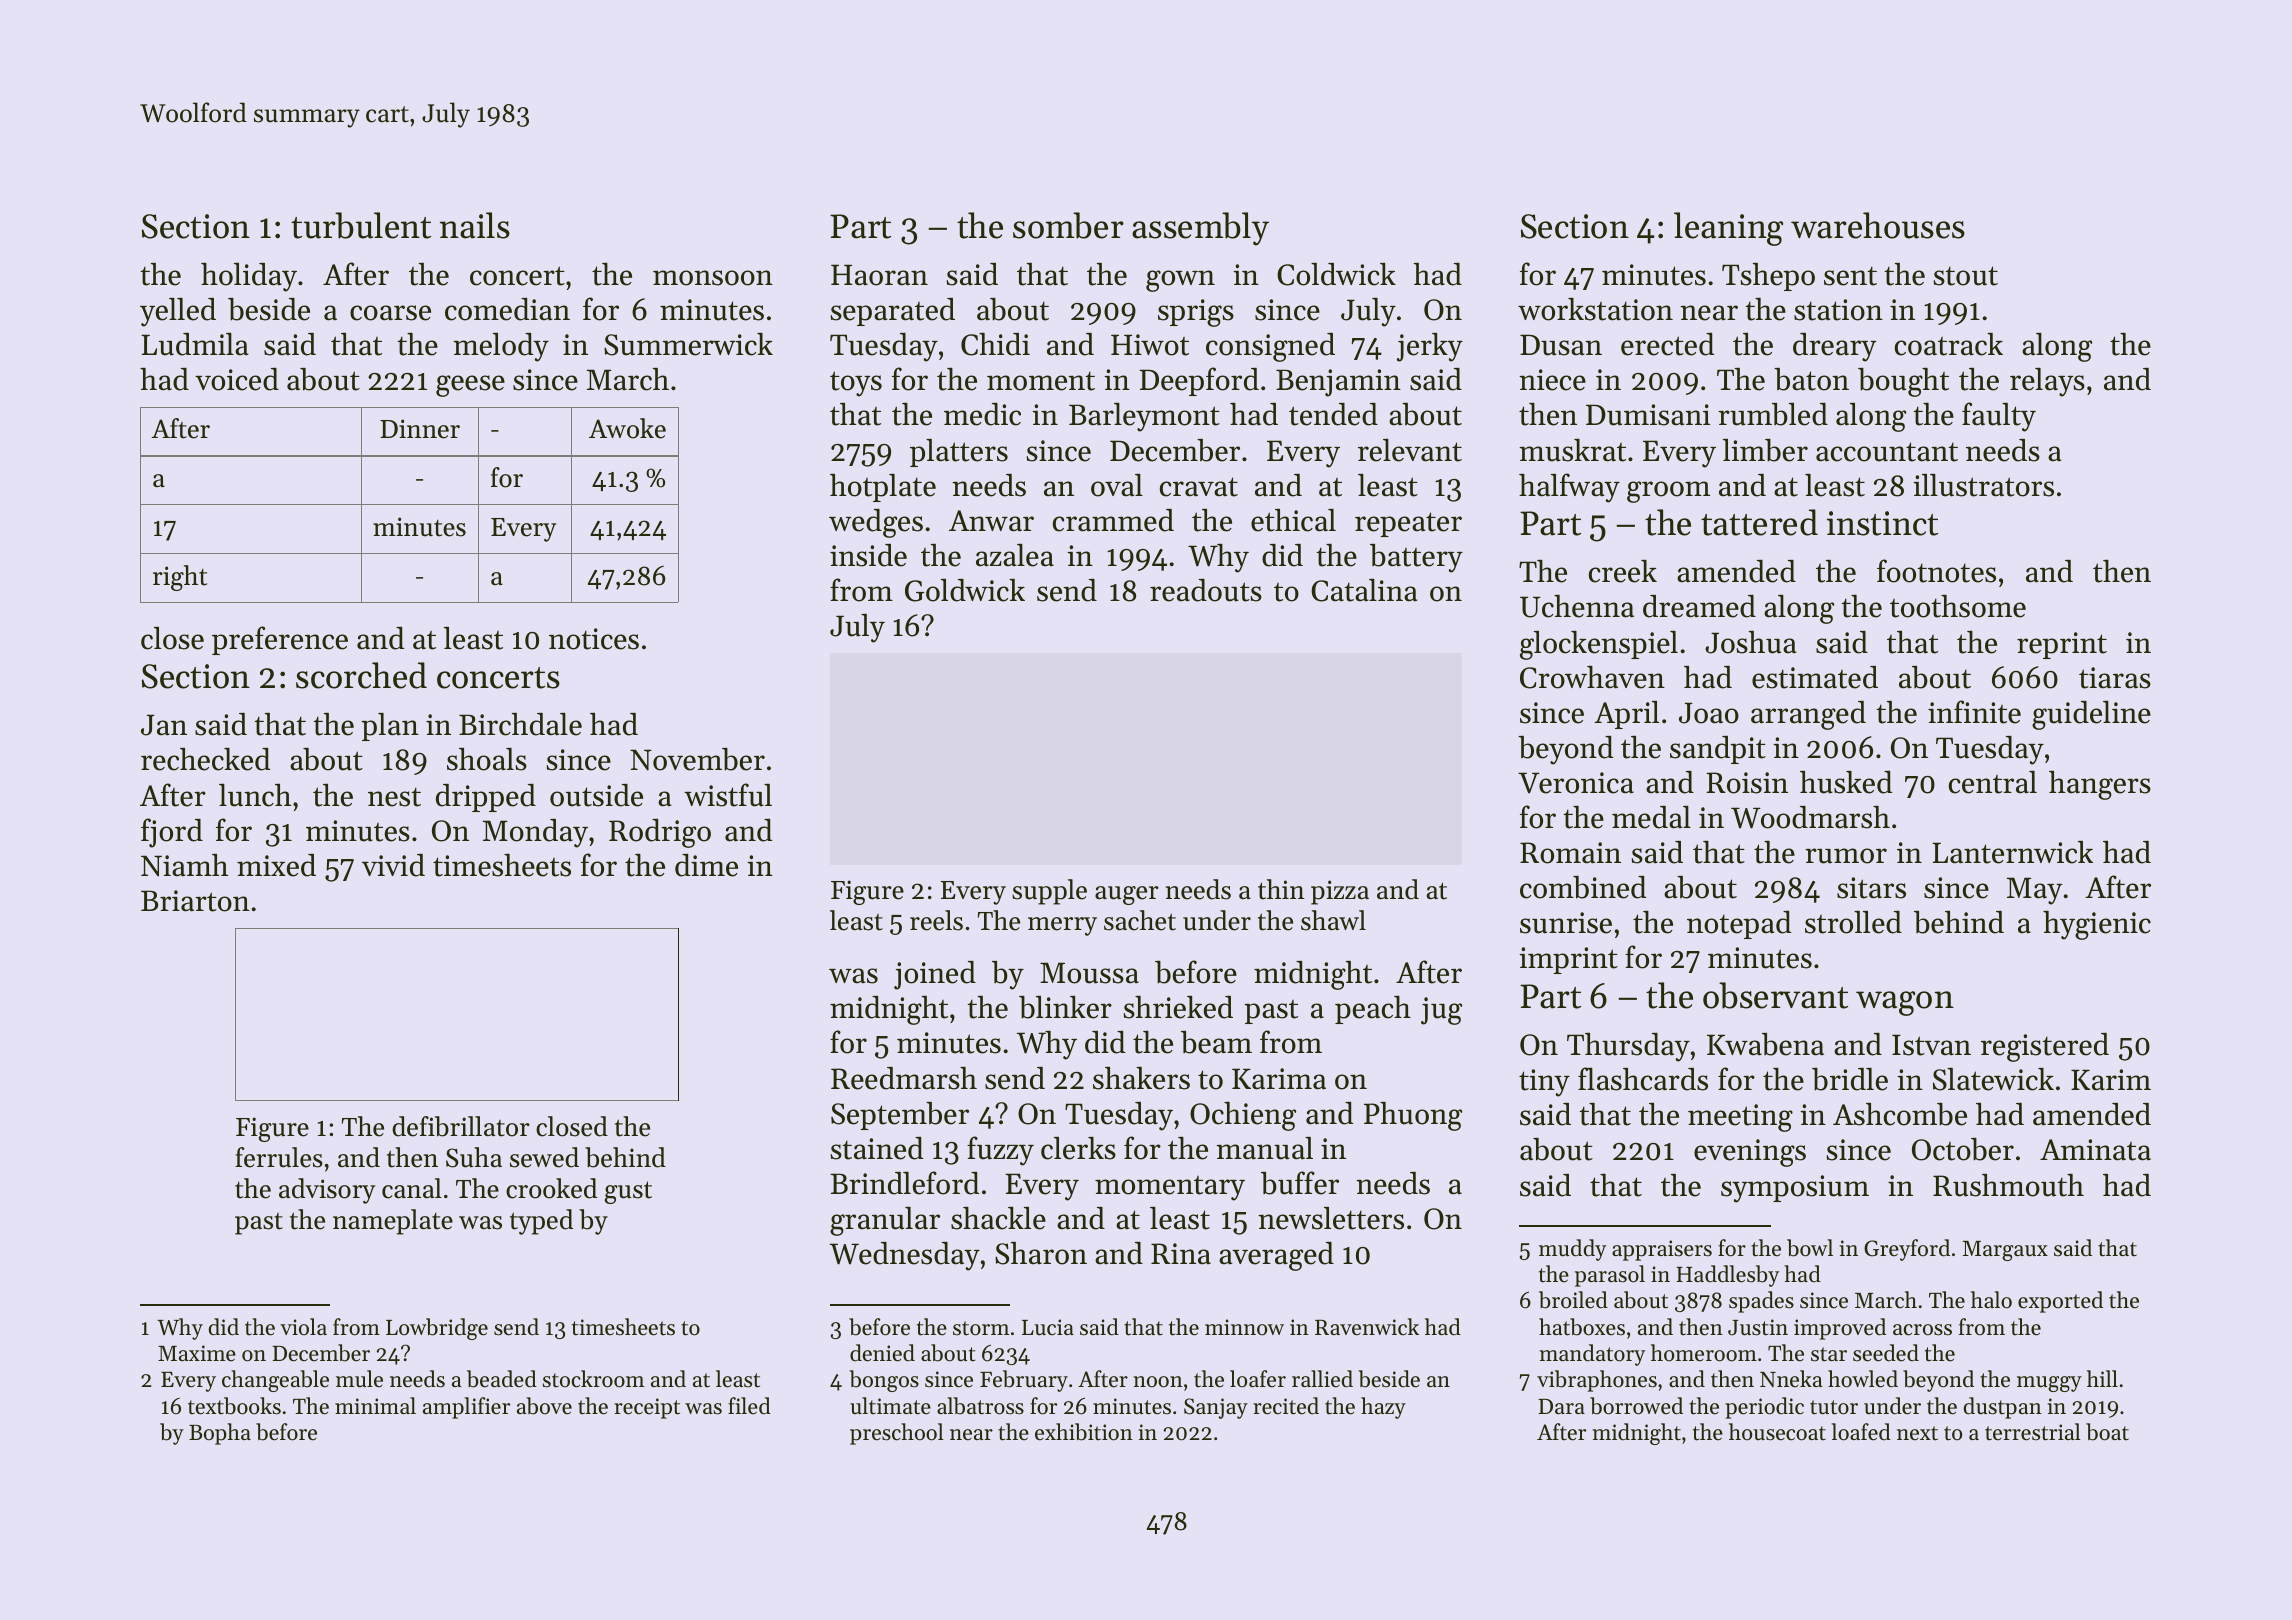 This screenshot has height=1620, width=2292. What do you see at coordinates (237, 379) in the screenshot?
I see `voiced` at bounding box center [237, 379].
